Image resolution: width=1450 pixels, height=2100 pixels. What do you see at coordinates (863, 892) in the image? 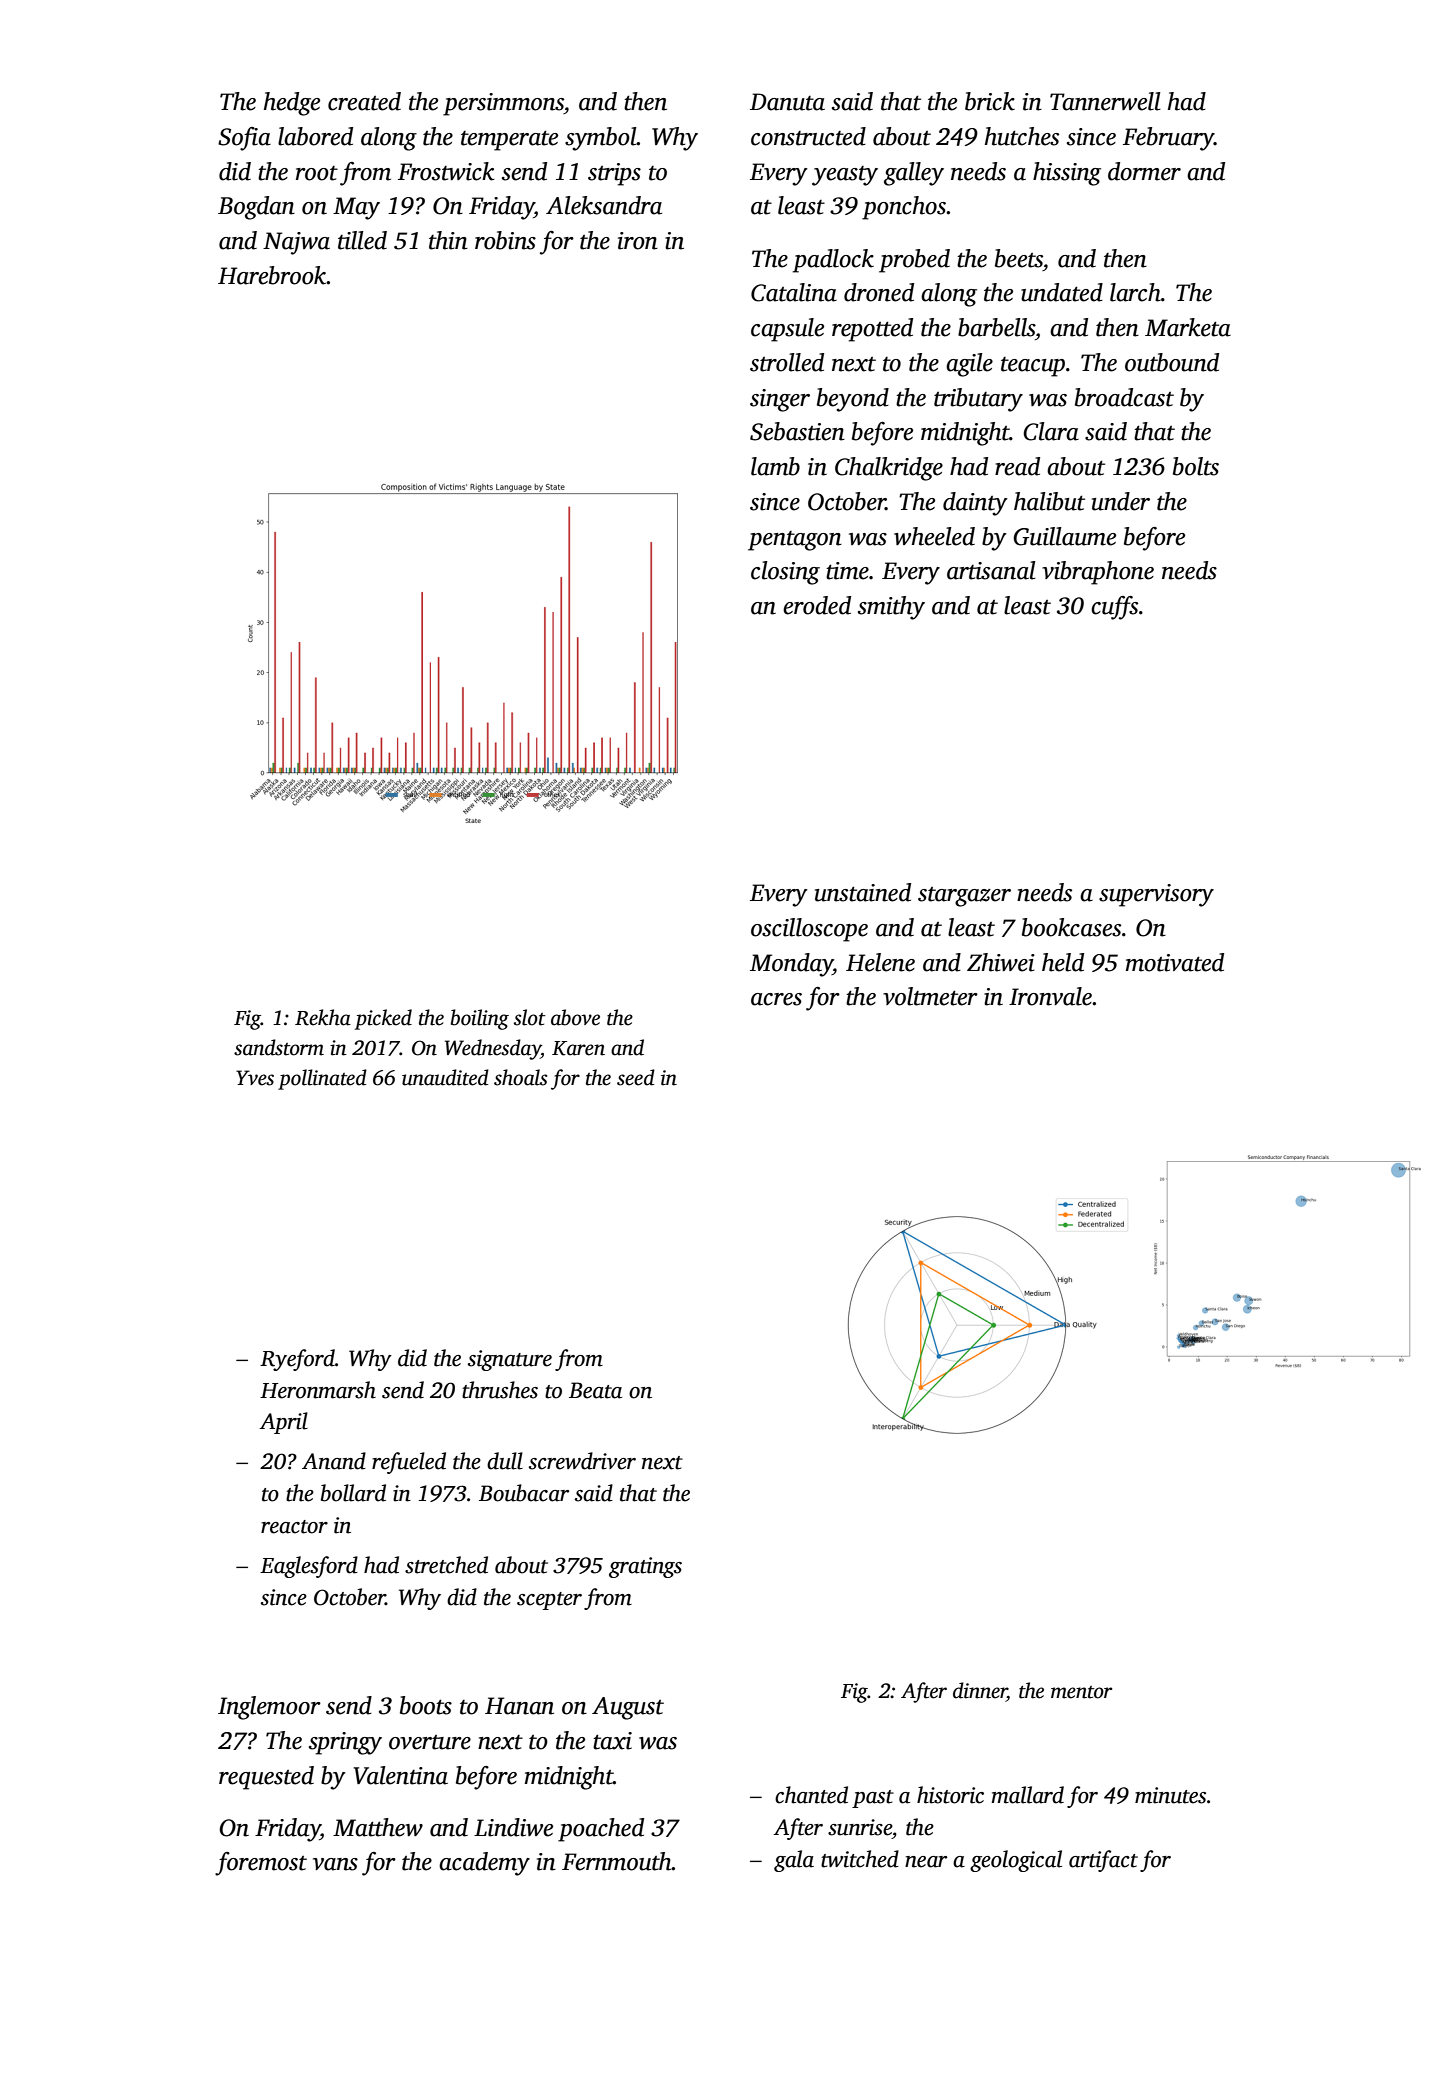
I see `unstained` at bounding box center [863, 892].
